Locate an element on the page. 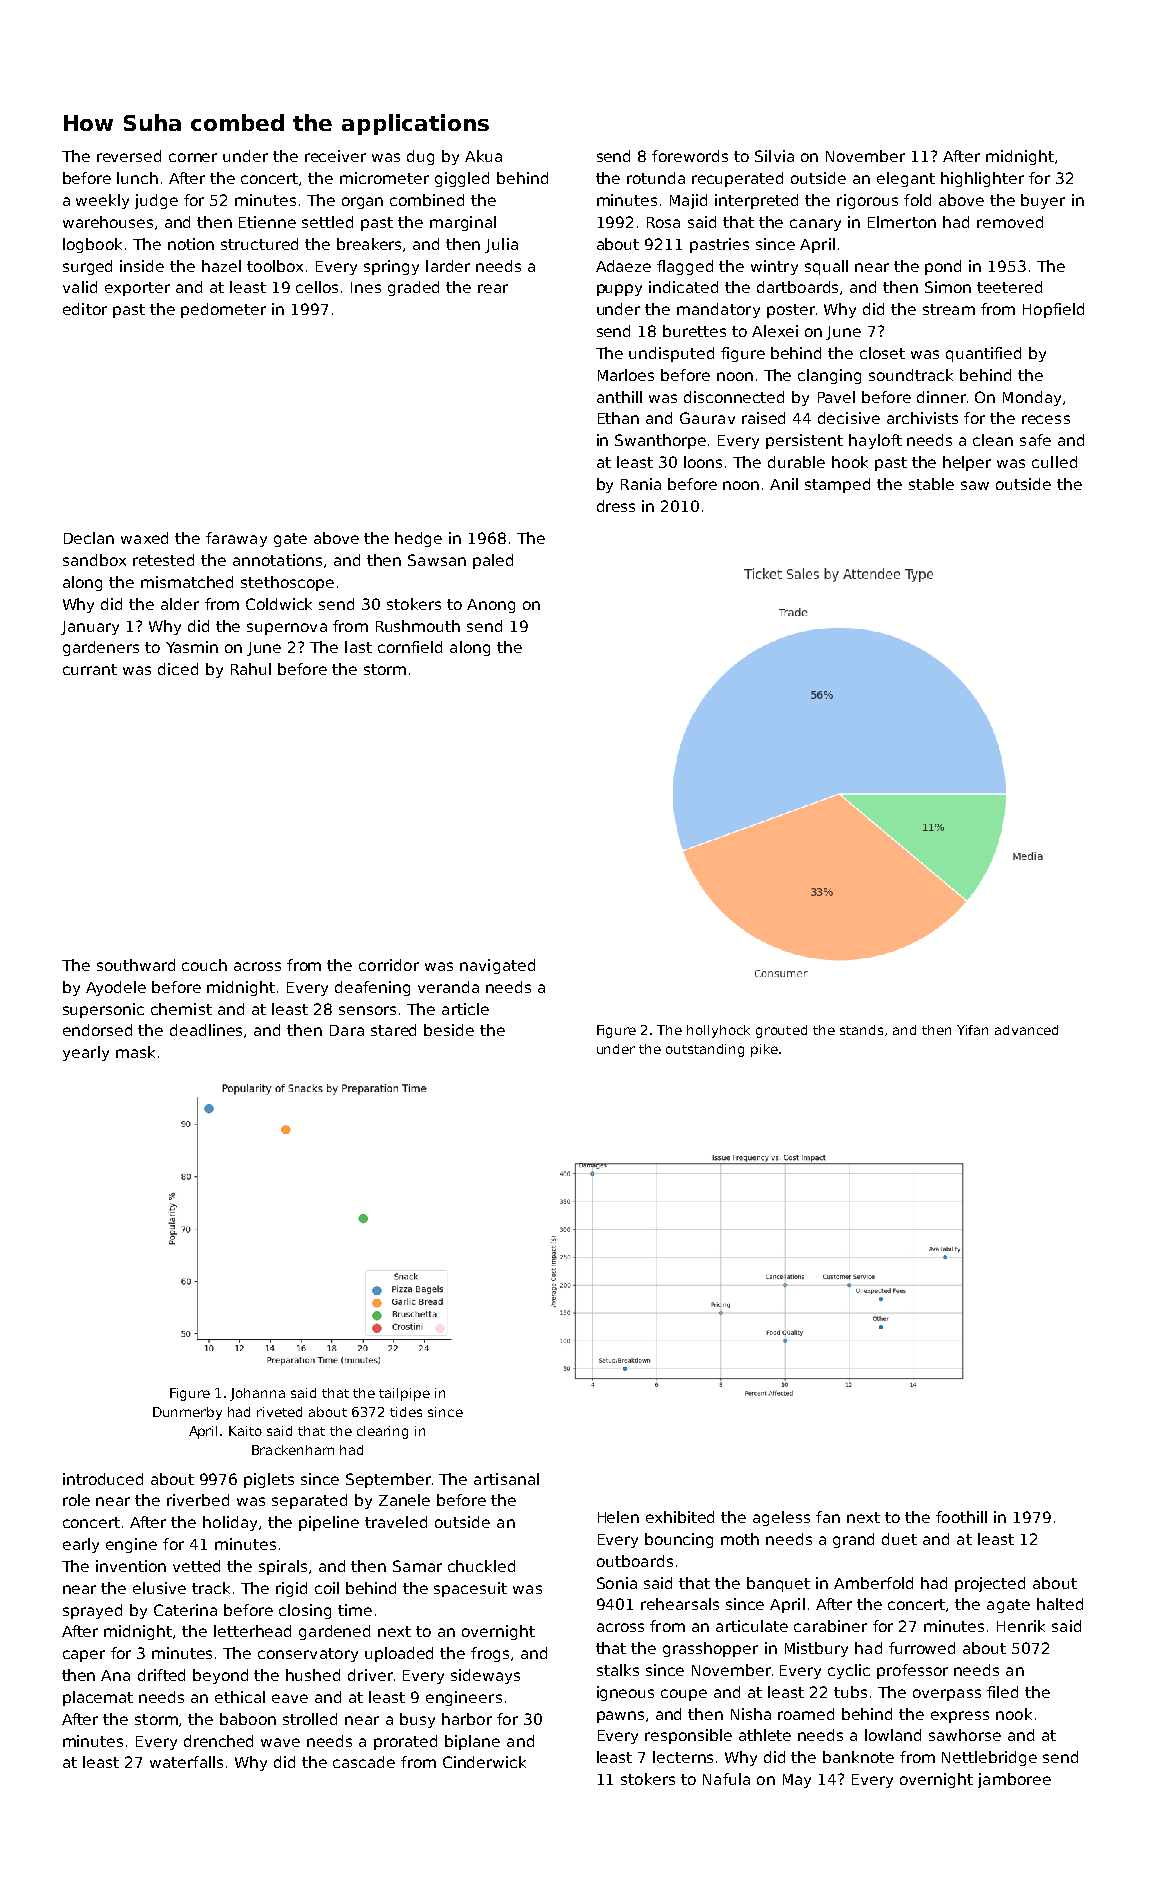 This document has width=1149, height=1892. stream is located at coordinates (949, 309).
